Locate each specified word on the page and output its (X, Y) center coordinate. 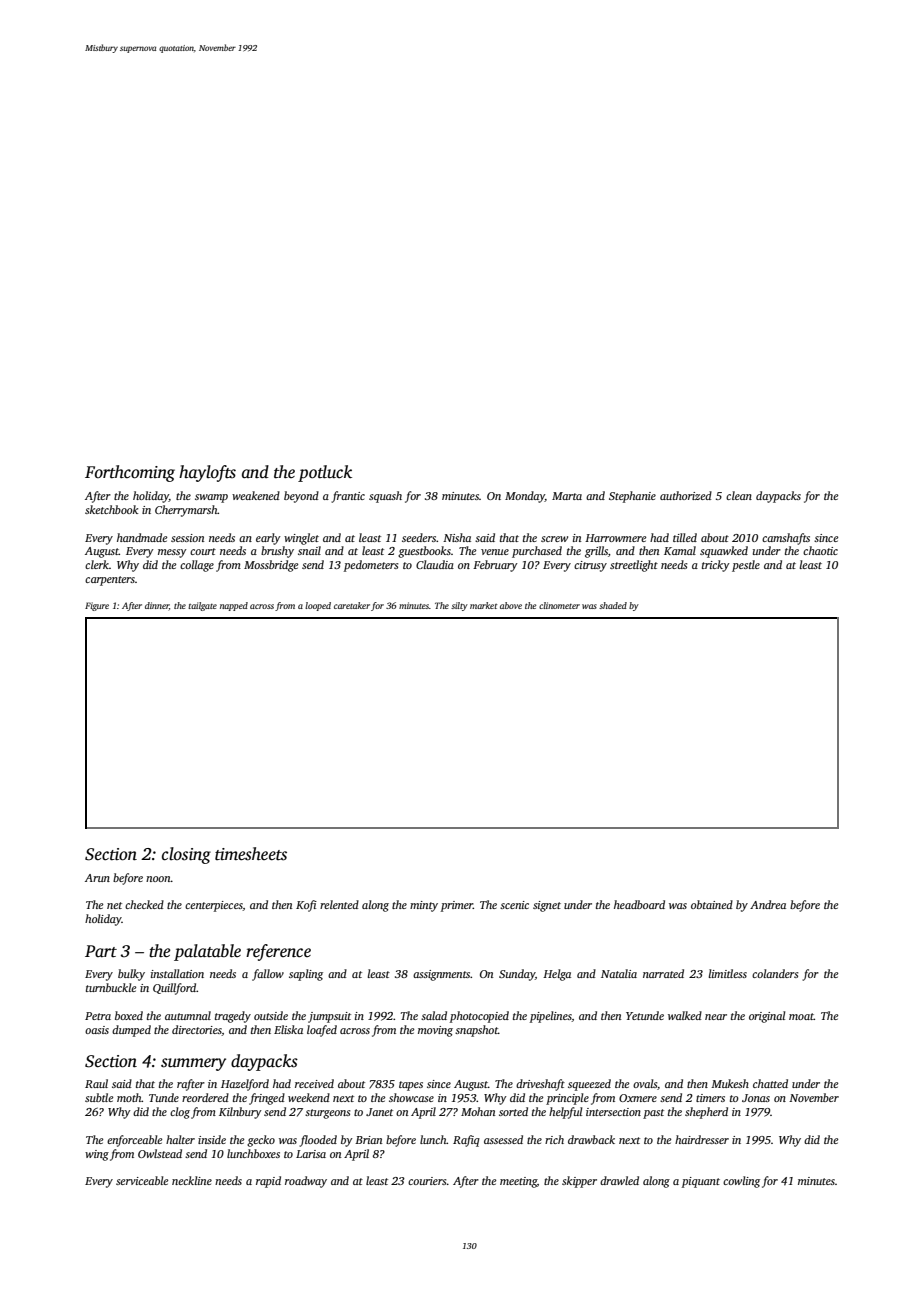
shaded (613, 605)
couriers (427, 1181)
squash (385, 497)
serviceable (142, 1180)
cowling (741, 1182)
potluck (325, 473)
